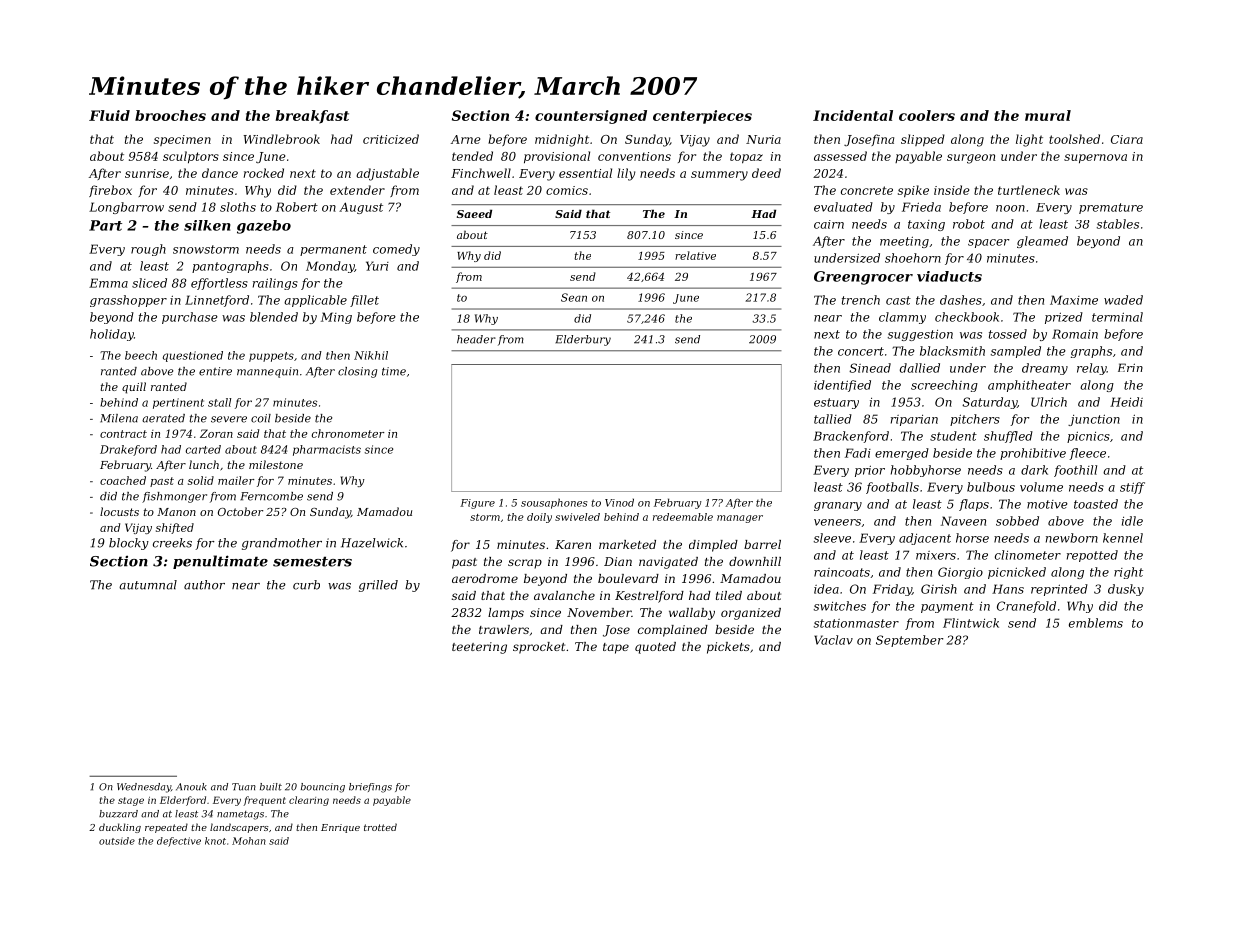 The height and width of the screenshot is (952, 1233). Describe the element at coordinates (323, 788) in the screenshot. I see `bouncing` at that location.
